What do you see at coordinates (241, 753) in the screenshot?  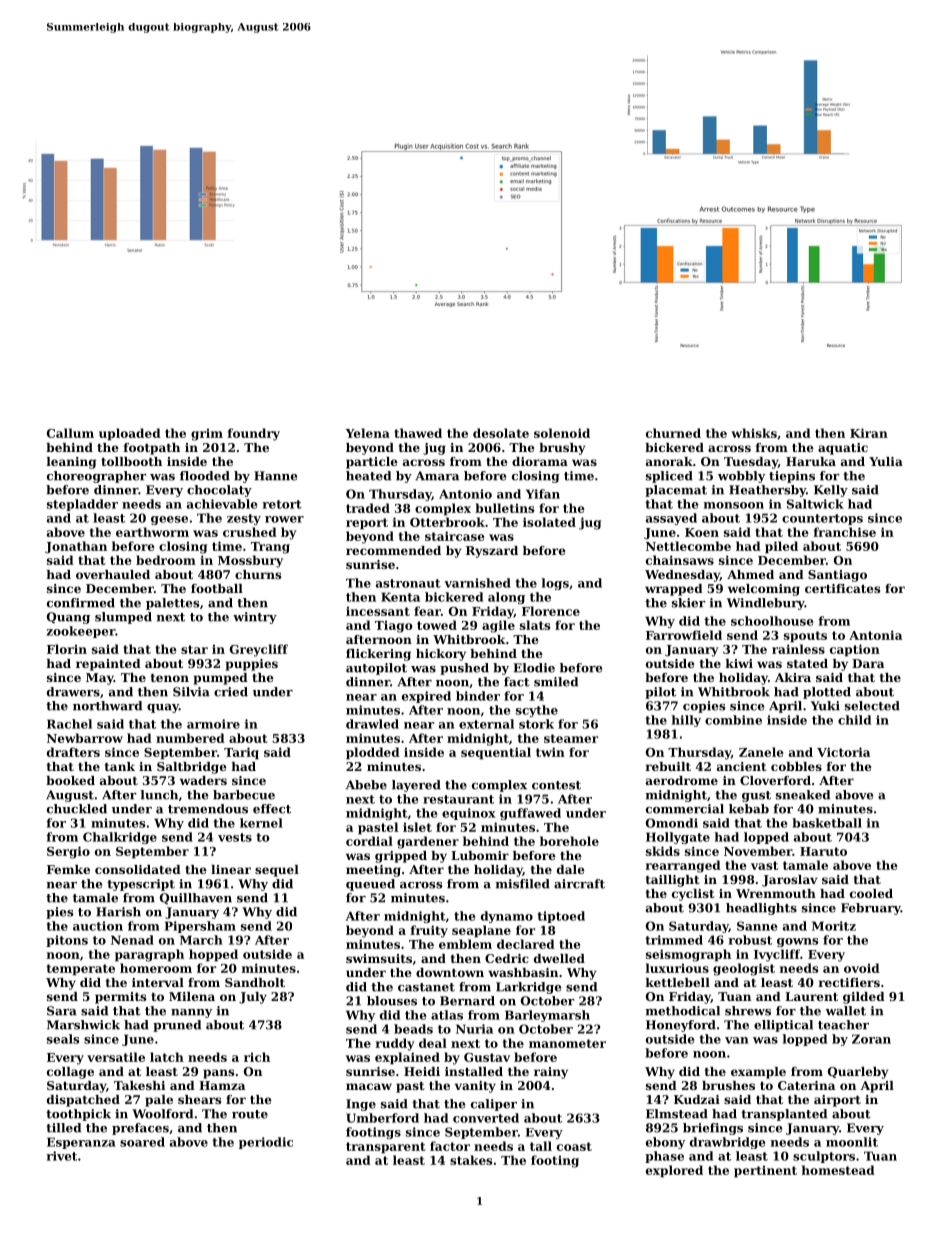 I see `Tariq` at bounding box center [241, 753].
